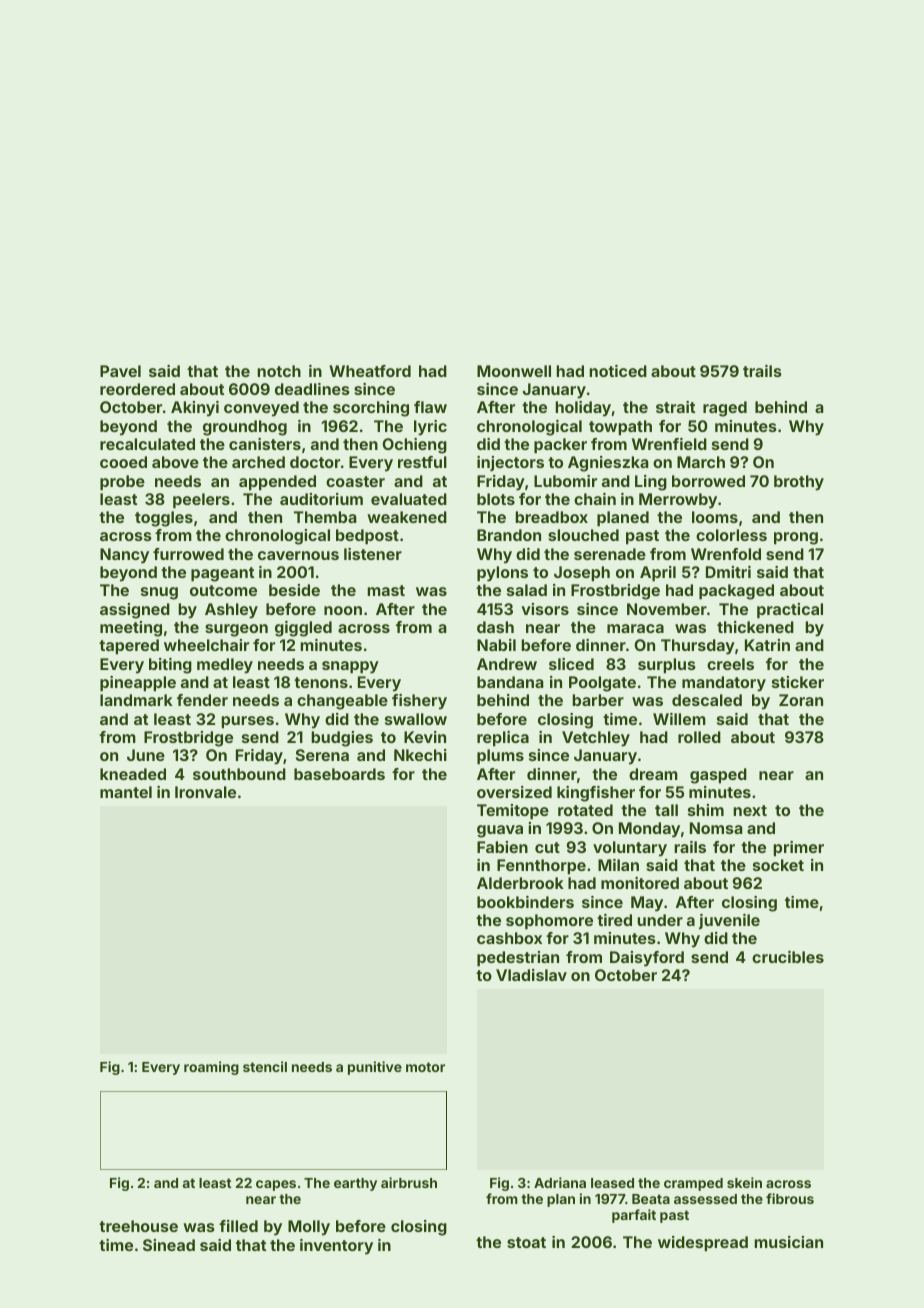 The image size is (924, 1308). I want to click on reordered, so click(137, 389).
